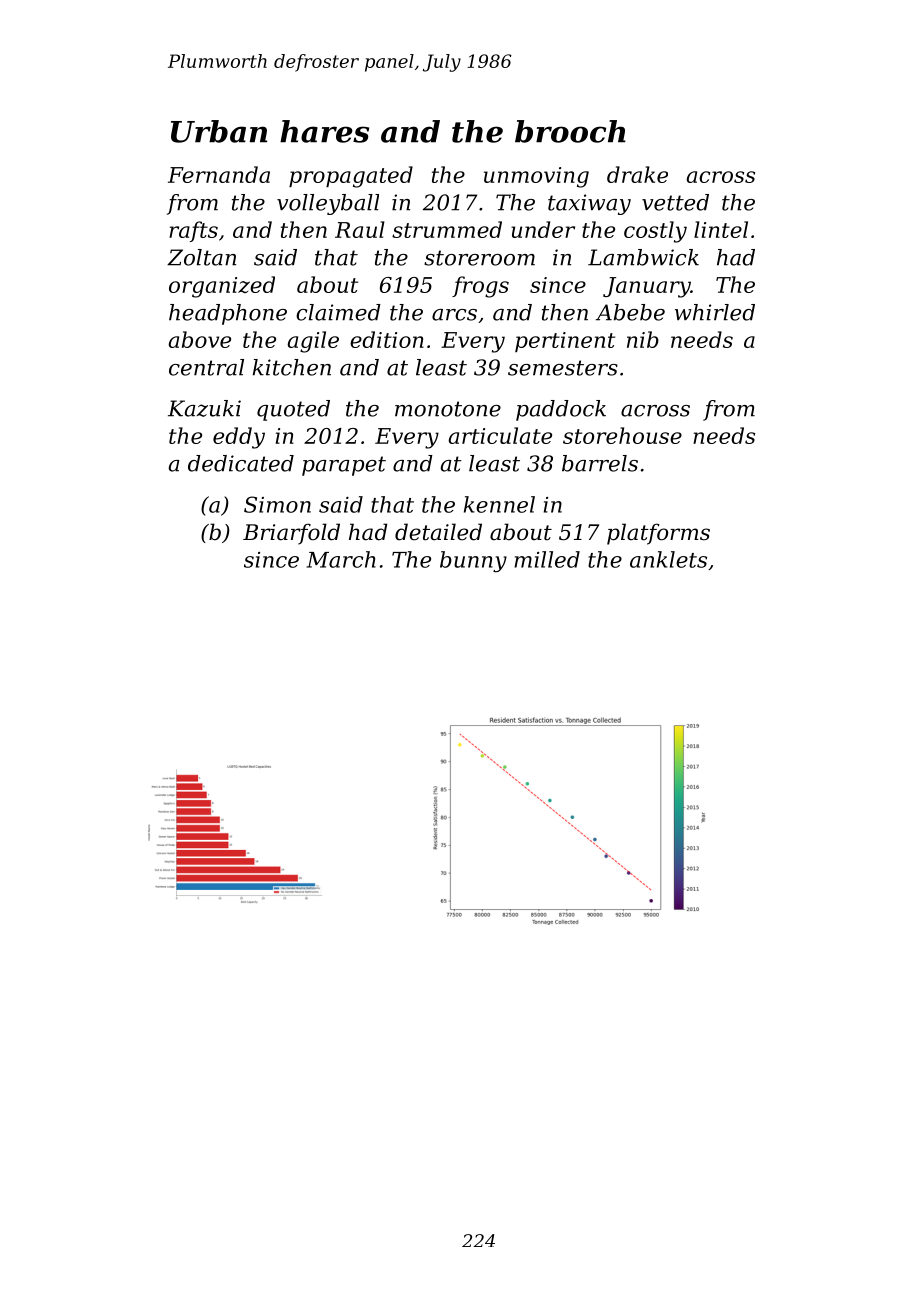  Describe the element at coordinates (219, 174) in the page. I see `Fernanda` at that location.
